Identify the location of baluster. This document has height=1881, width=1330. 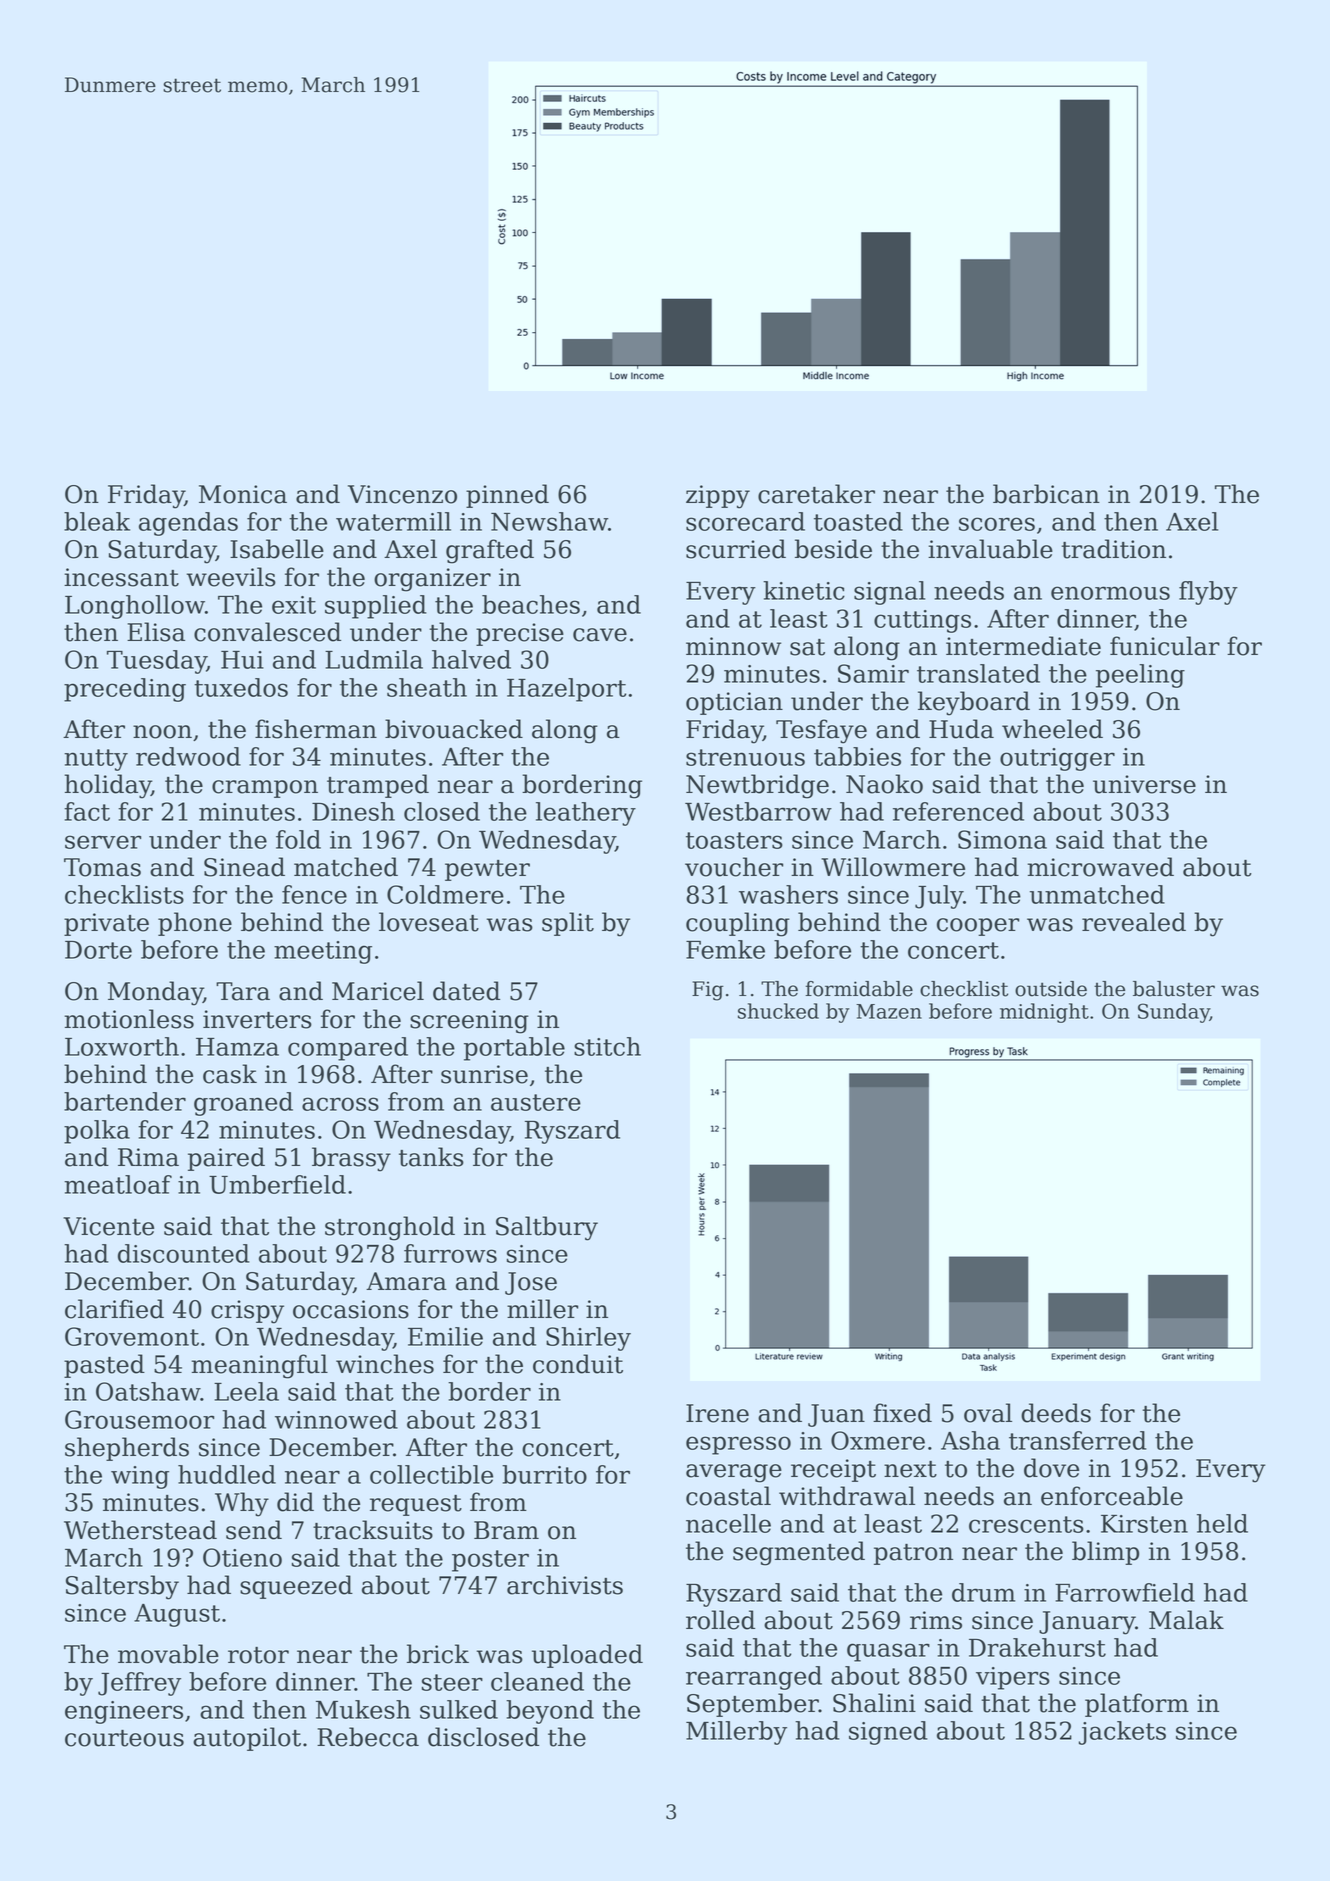
(1174, 989).
